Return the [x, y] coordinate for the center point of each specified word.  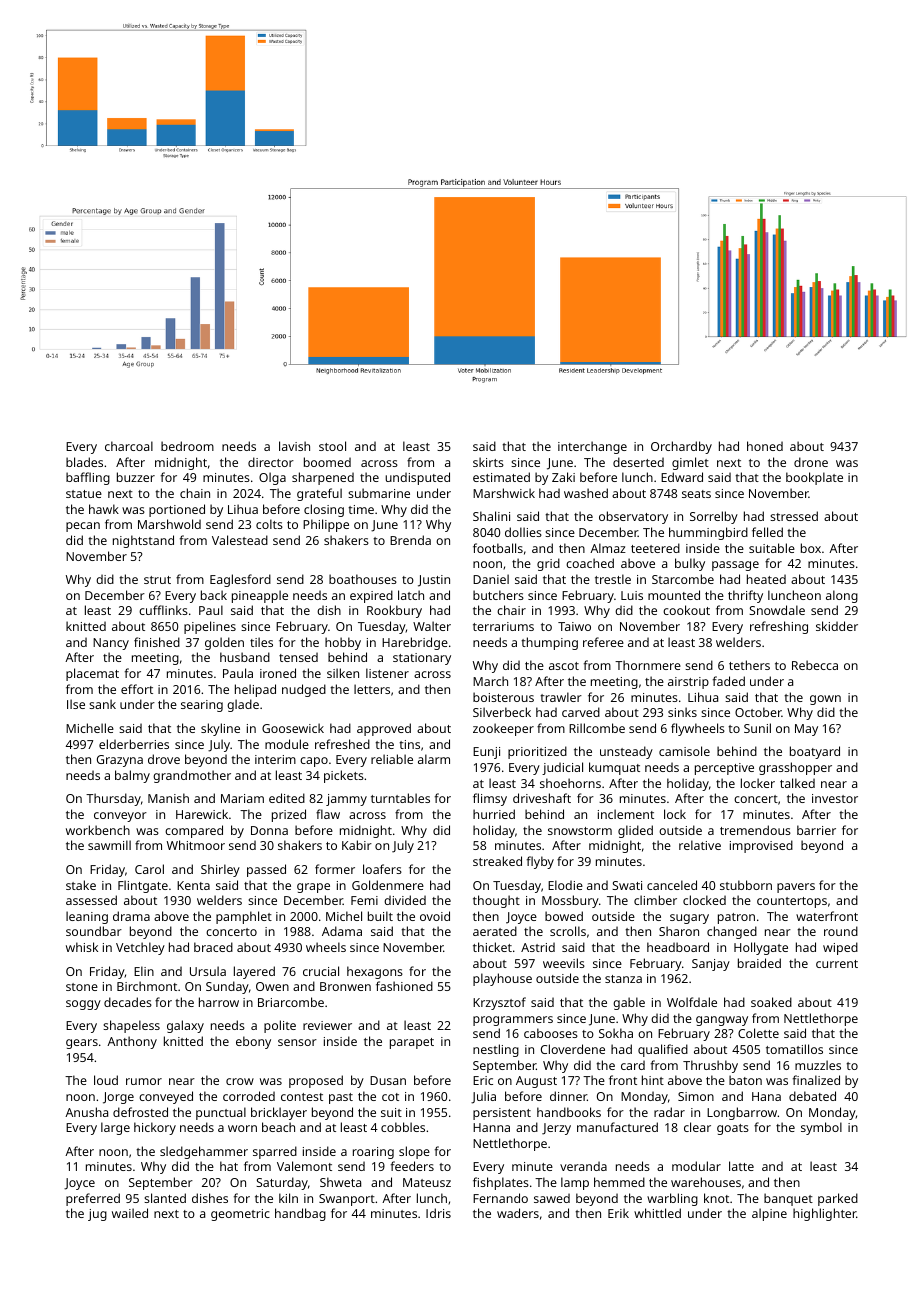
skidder [837, 626]
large [115, 1128]
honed [765, 446]
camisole [684, 751]
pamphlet [244, 917]
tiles [261, 642]
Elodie [565, 885]
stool [332, 446]
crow [240, 1081]
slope [414, 1152]
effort [137, 689]
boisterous [503, 697]
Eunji [486, 753]
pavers [796, 888]
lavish [294, 446]
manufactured [617, 1127]
